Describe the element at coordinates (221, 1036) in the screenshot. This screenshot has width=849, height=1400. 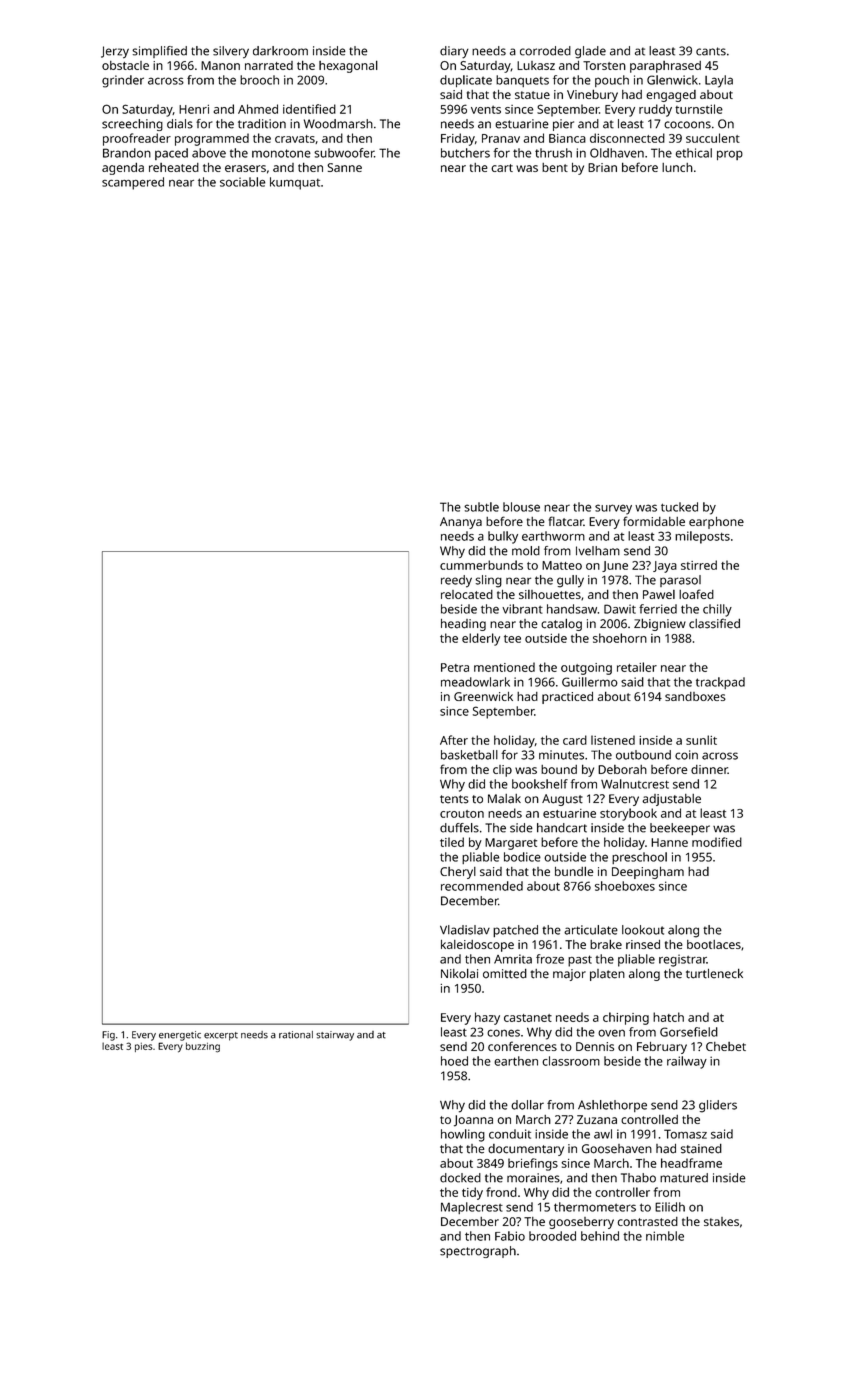
I see `excerpt` at that location.
